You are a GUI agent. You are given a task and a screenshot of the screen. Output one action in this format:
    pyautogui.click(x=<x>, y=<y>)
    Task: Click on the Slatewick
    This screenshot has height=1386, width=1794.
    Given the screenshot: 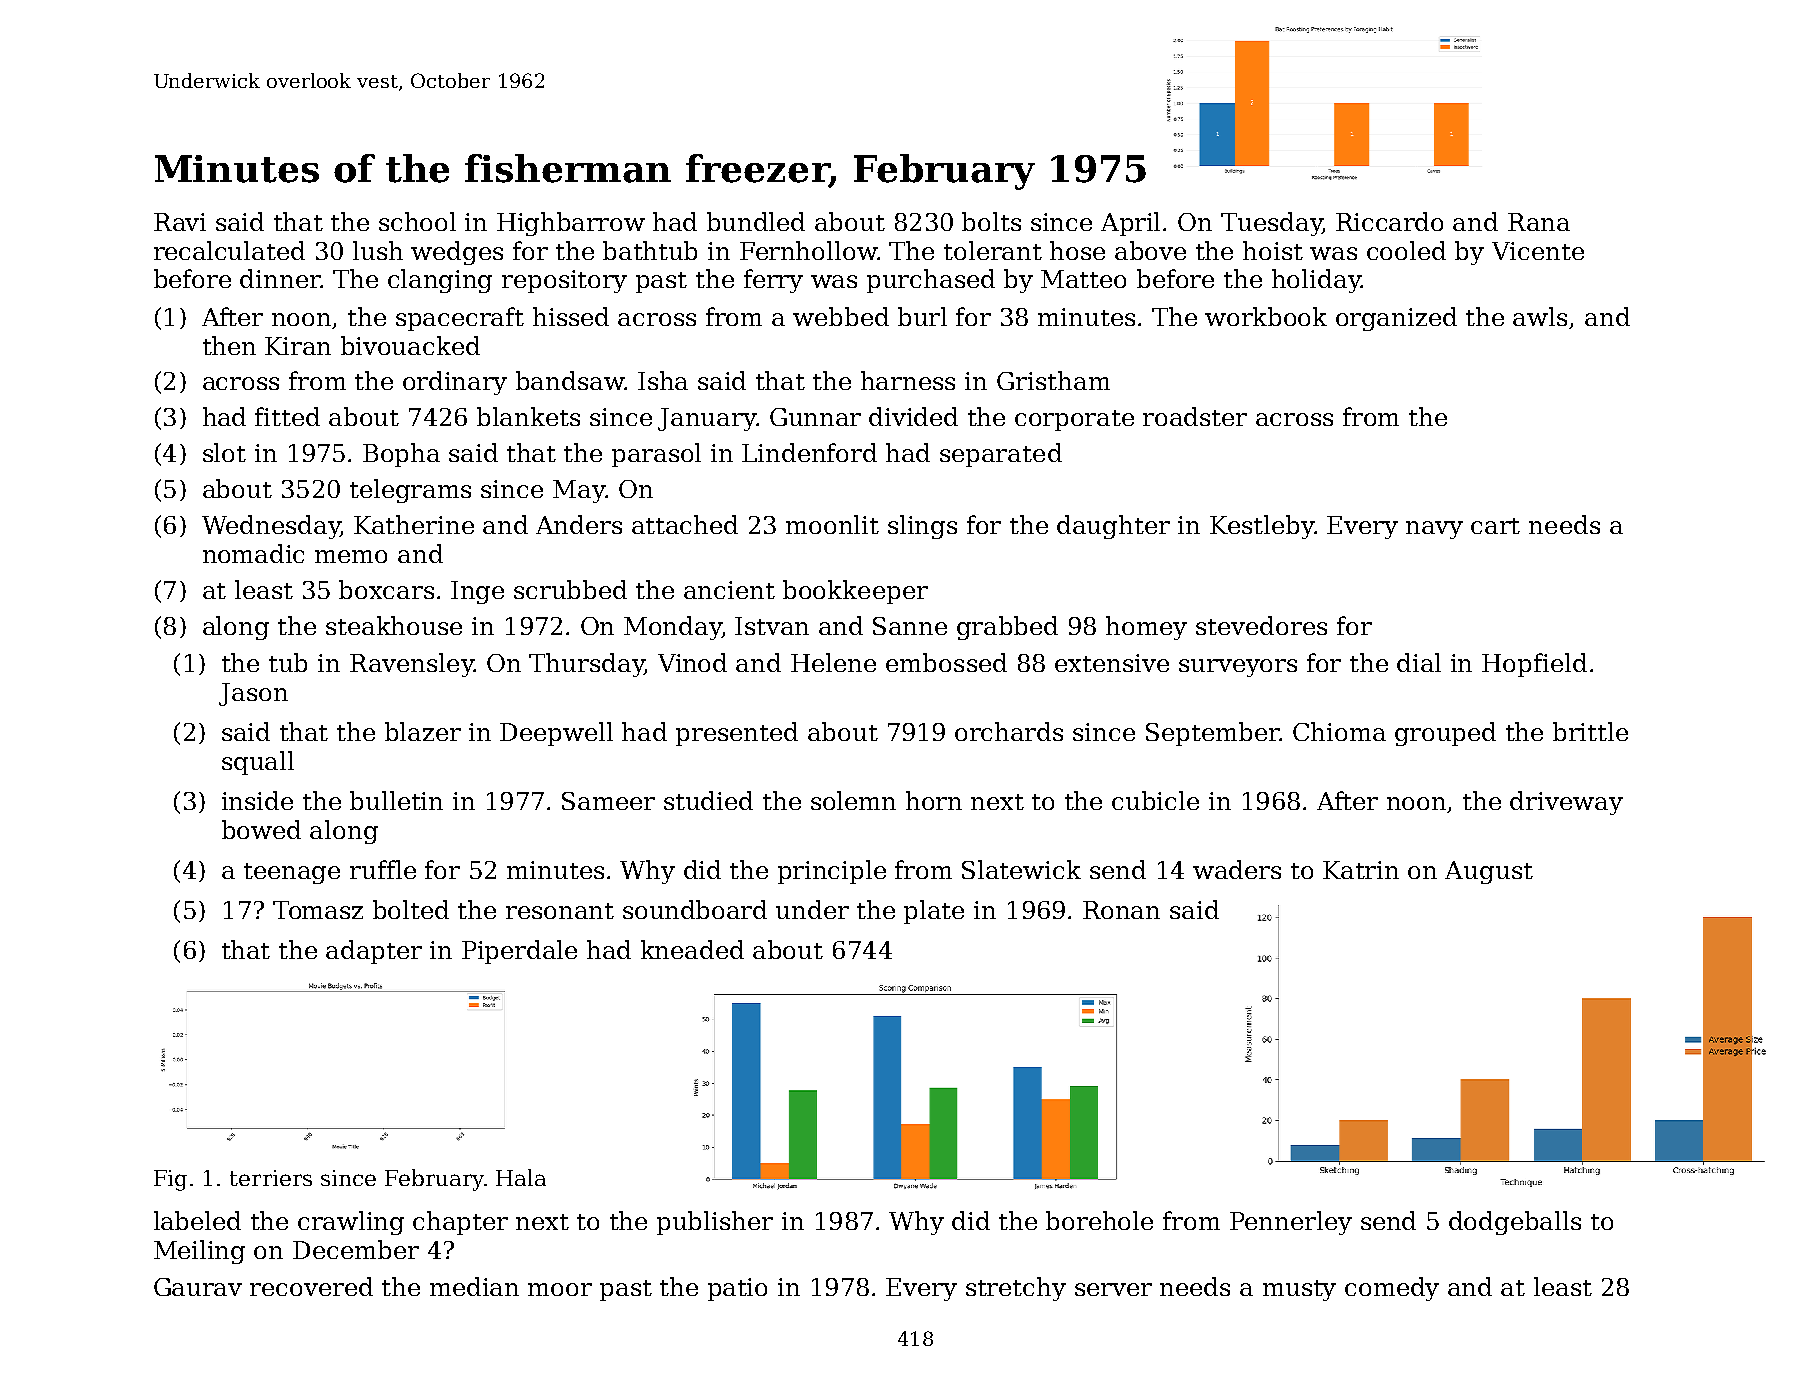 What is the action you would take?
    pyautogui.click(x=1021, y=869)
